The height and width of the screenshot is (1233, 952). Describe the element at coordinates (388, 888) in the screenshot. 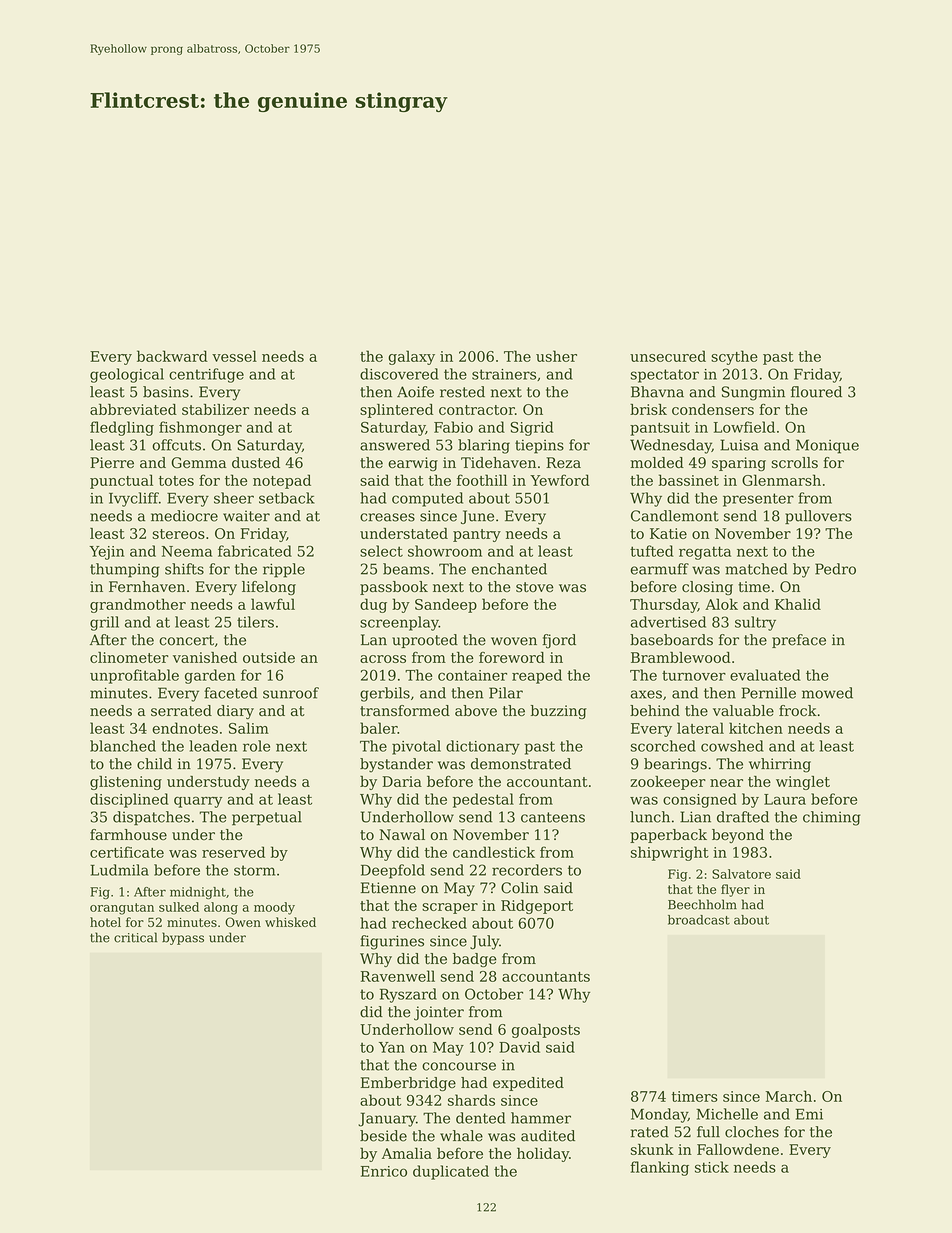

I see `Etienne` at that location.
